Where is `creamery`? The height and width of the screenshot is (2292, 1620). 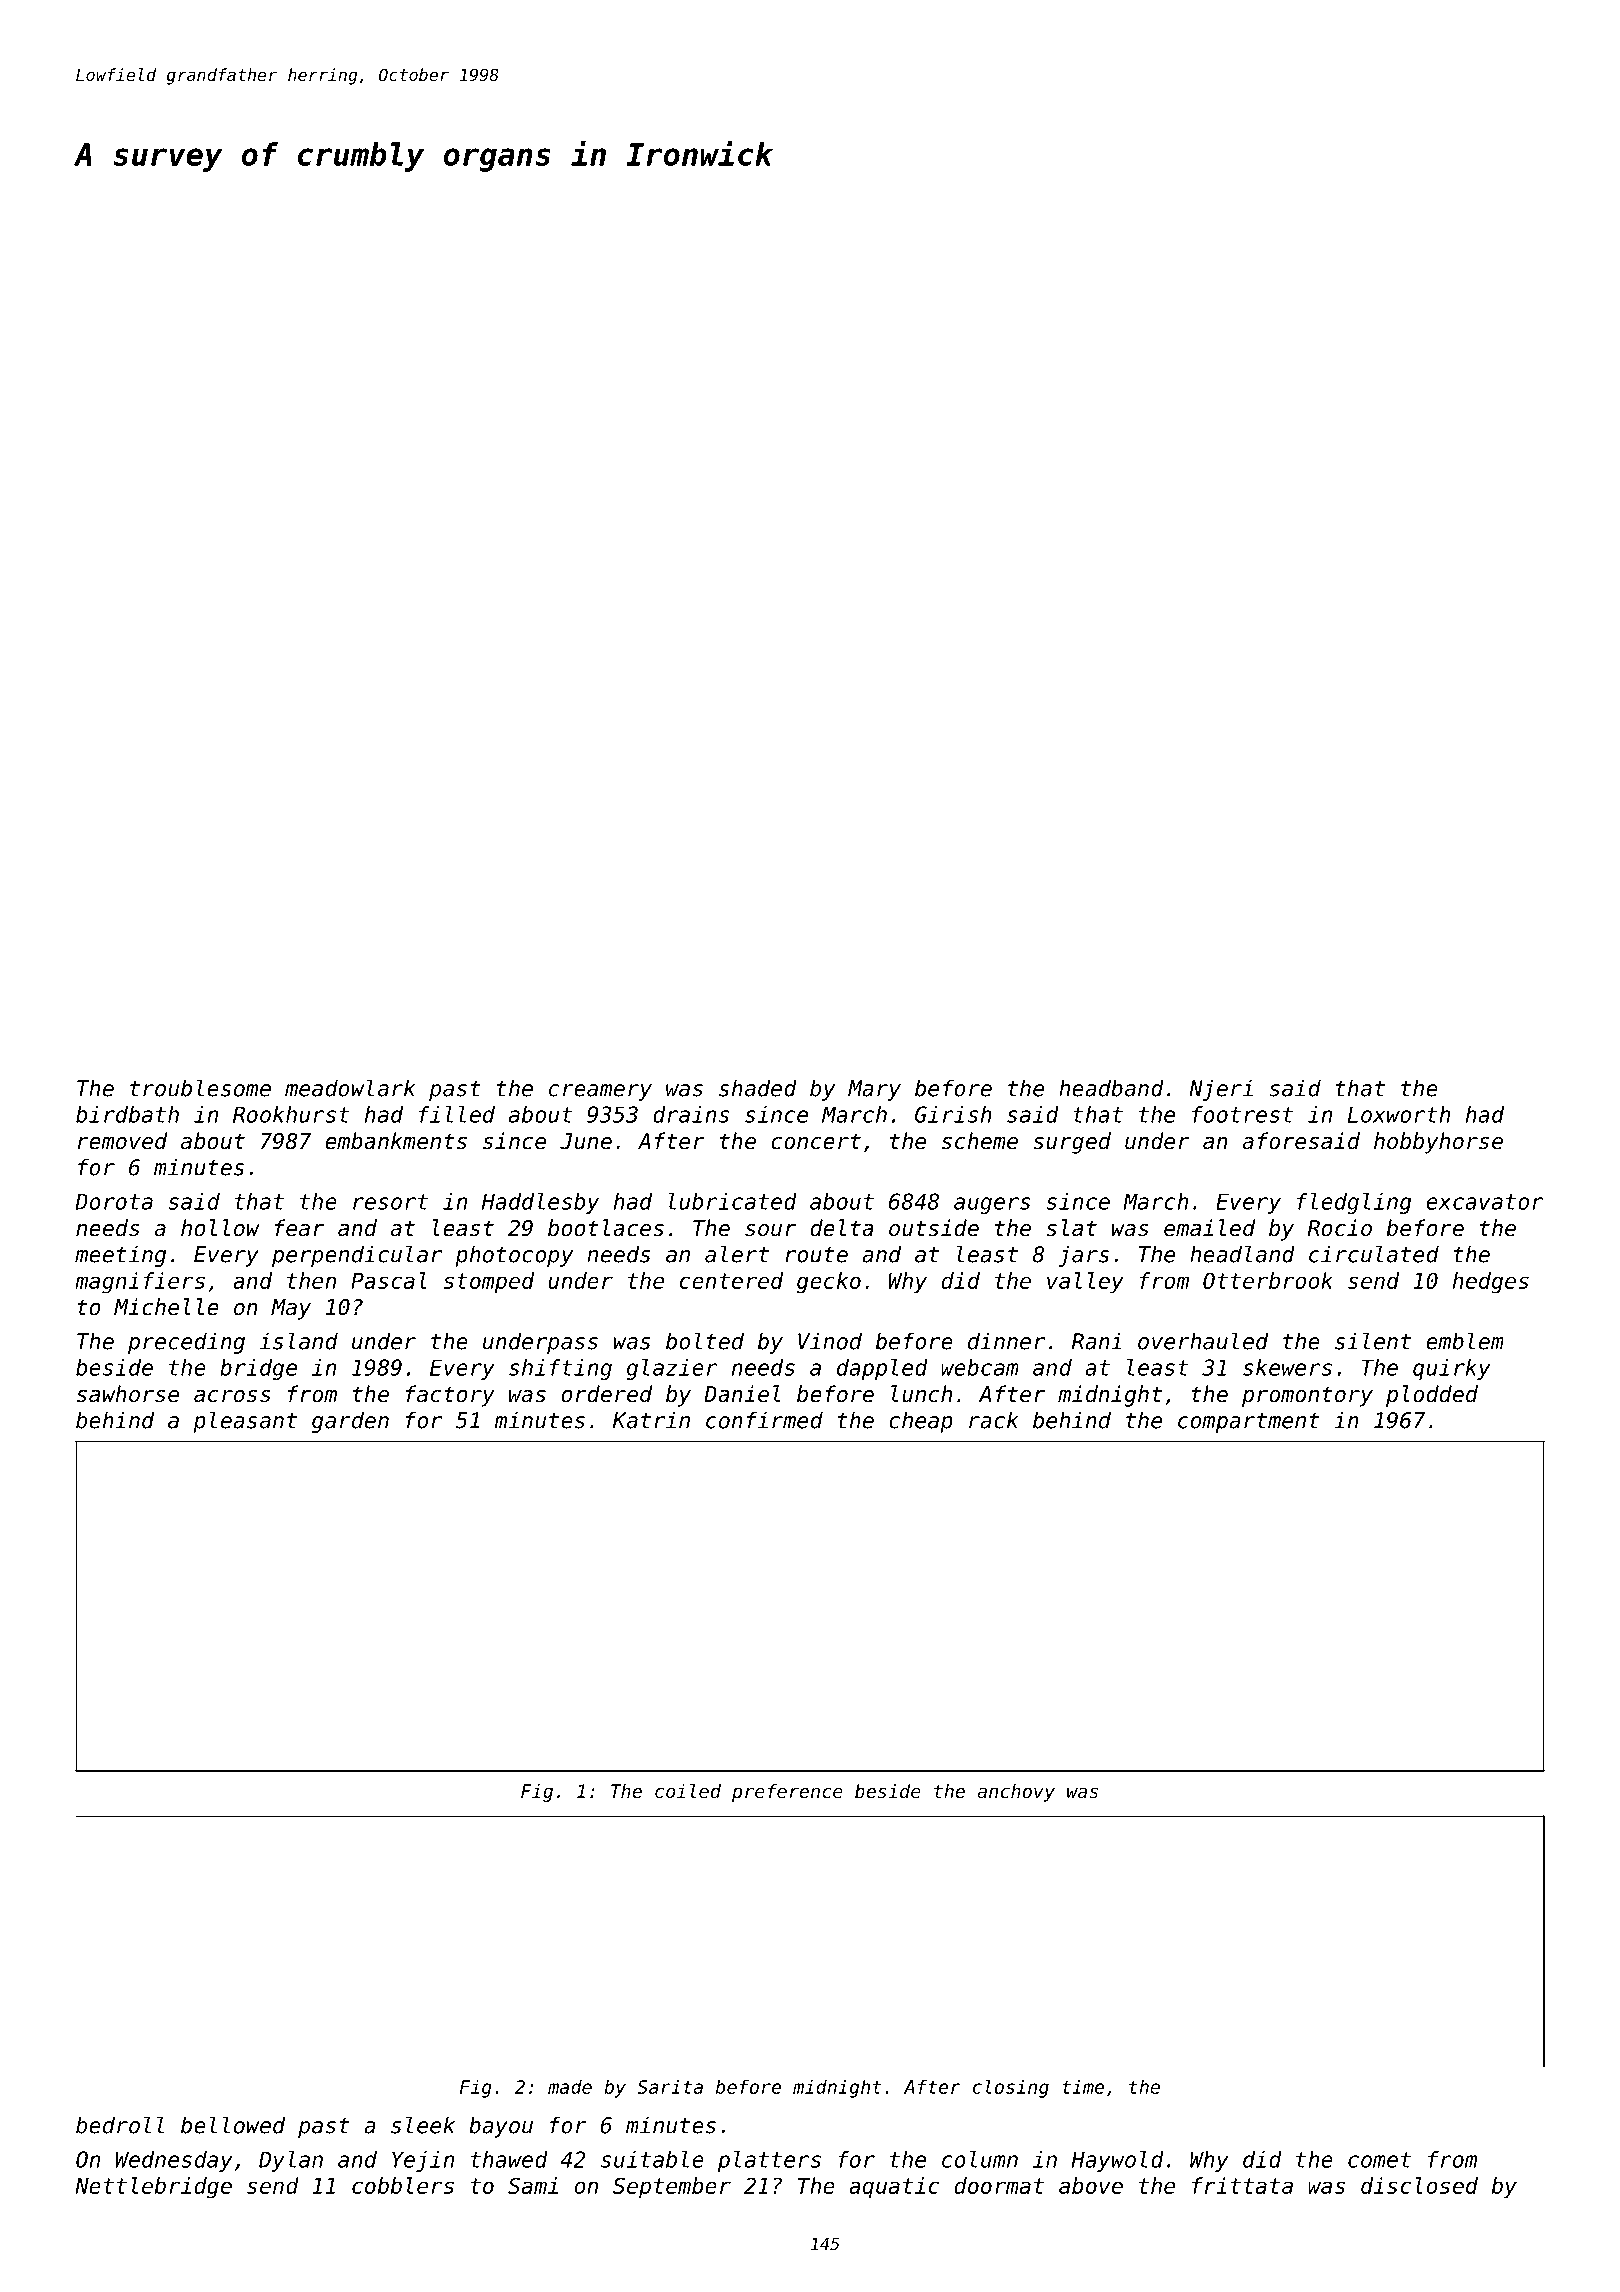
creamery is located at coordinates (600, 1092).
